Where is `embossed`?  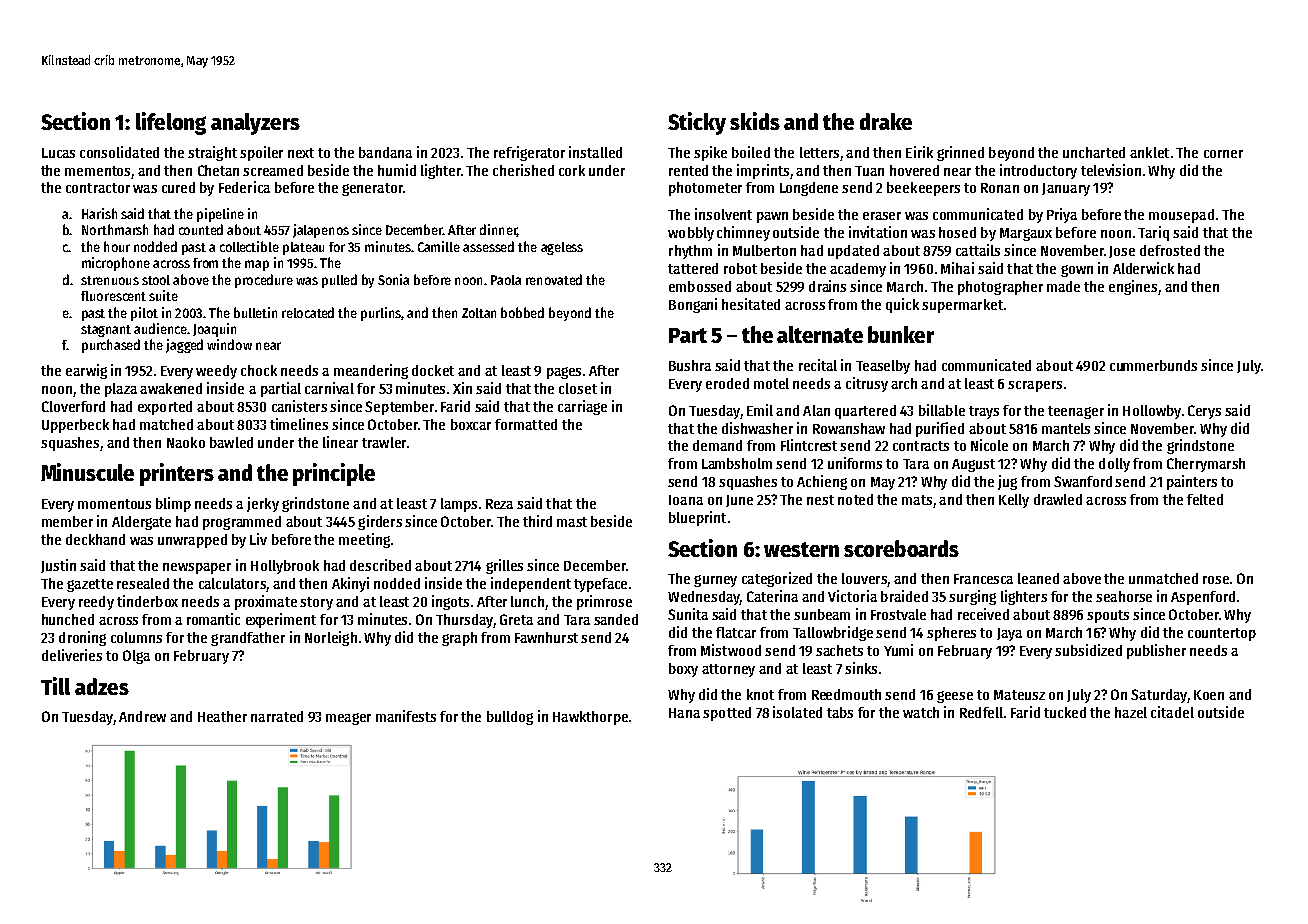
embossed is located at coordinates (700, 286).
